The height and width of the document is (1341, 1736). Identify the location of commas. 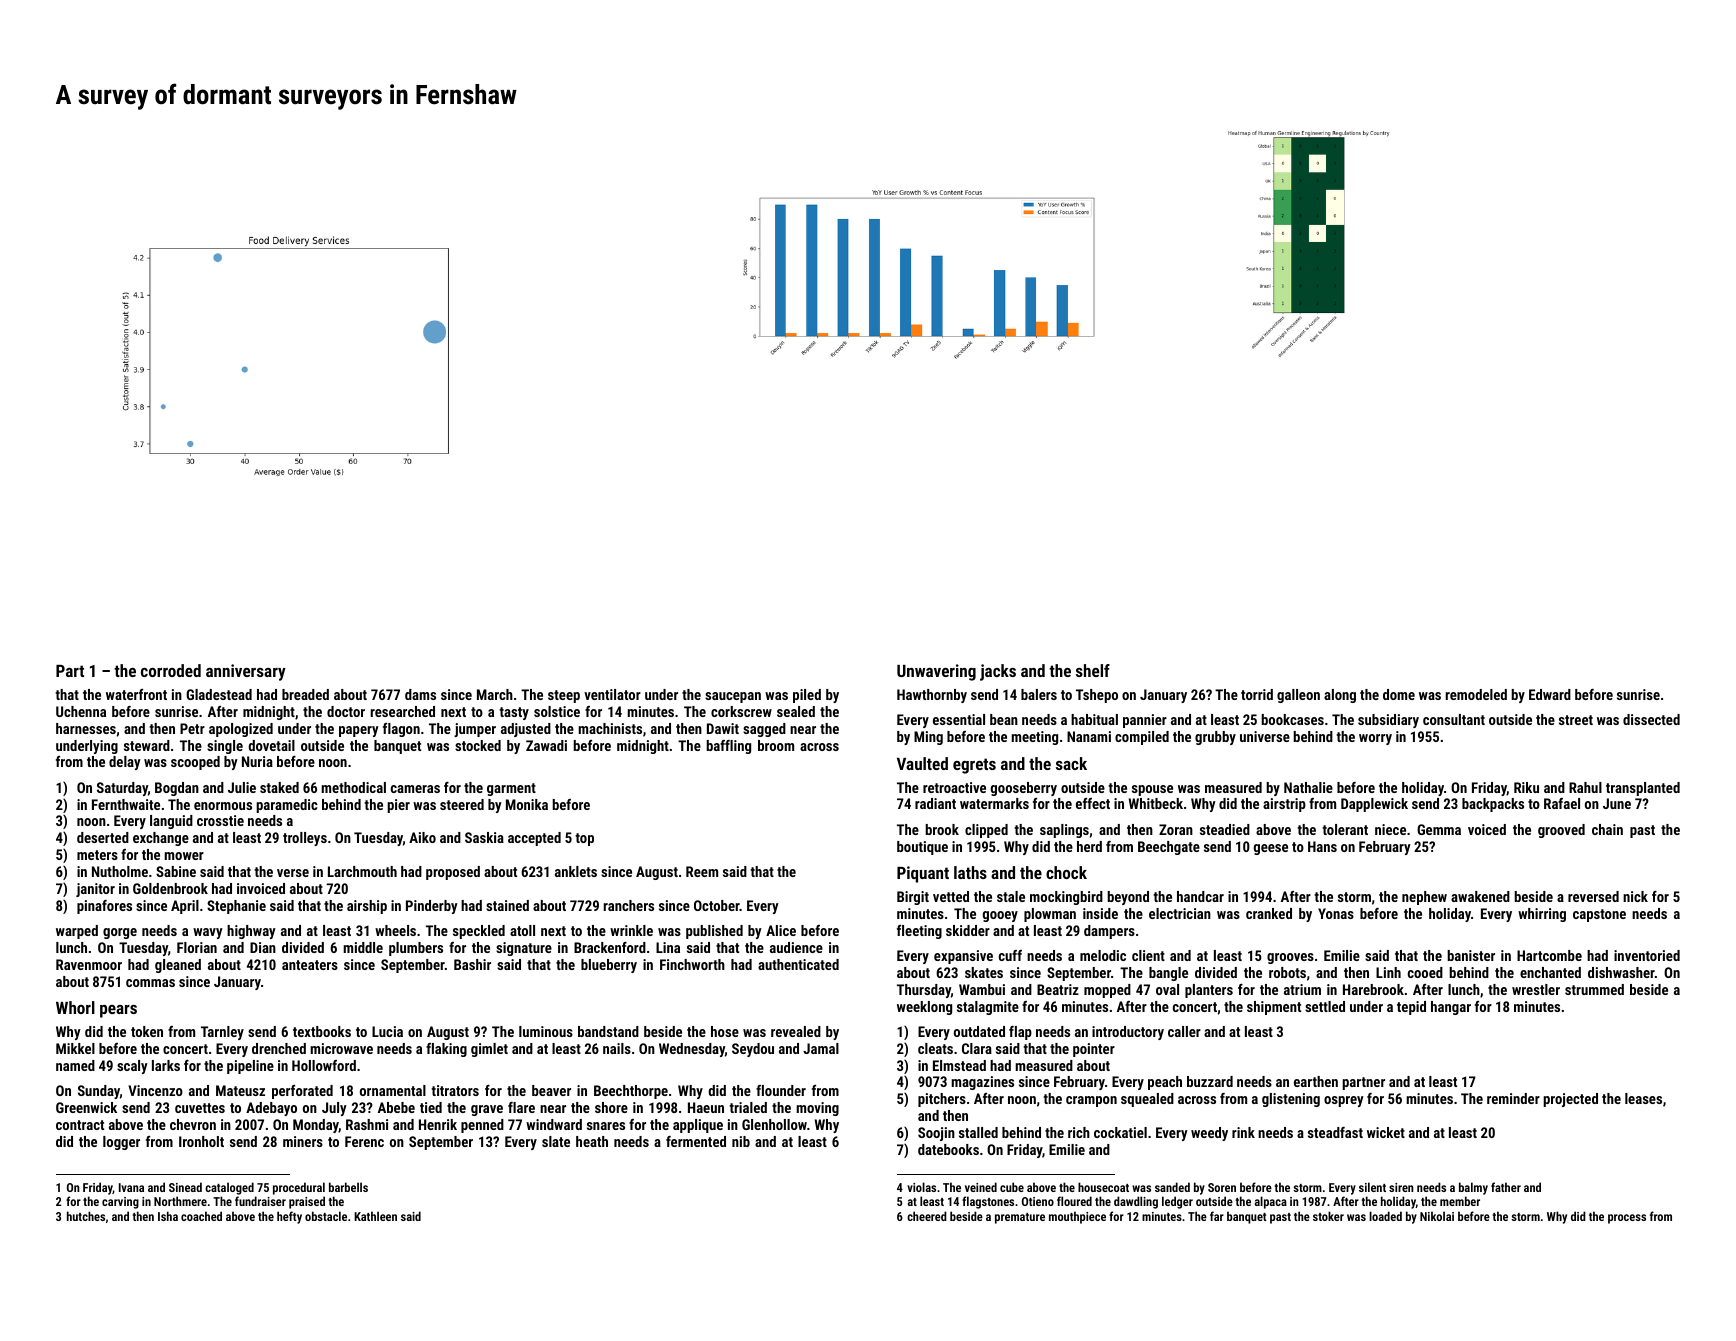
(150, 983).
